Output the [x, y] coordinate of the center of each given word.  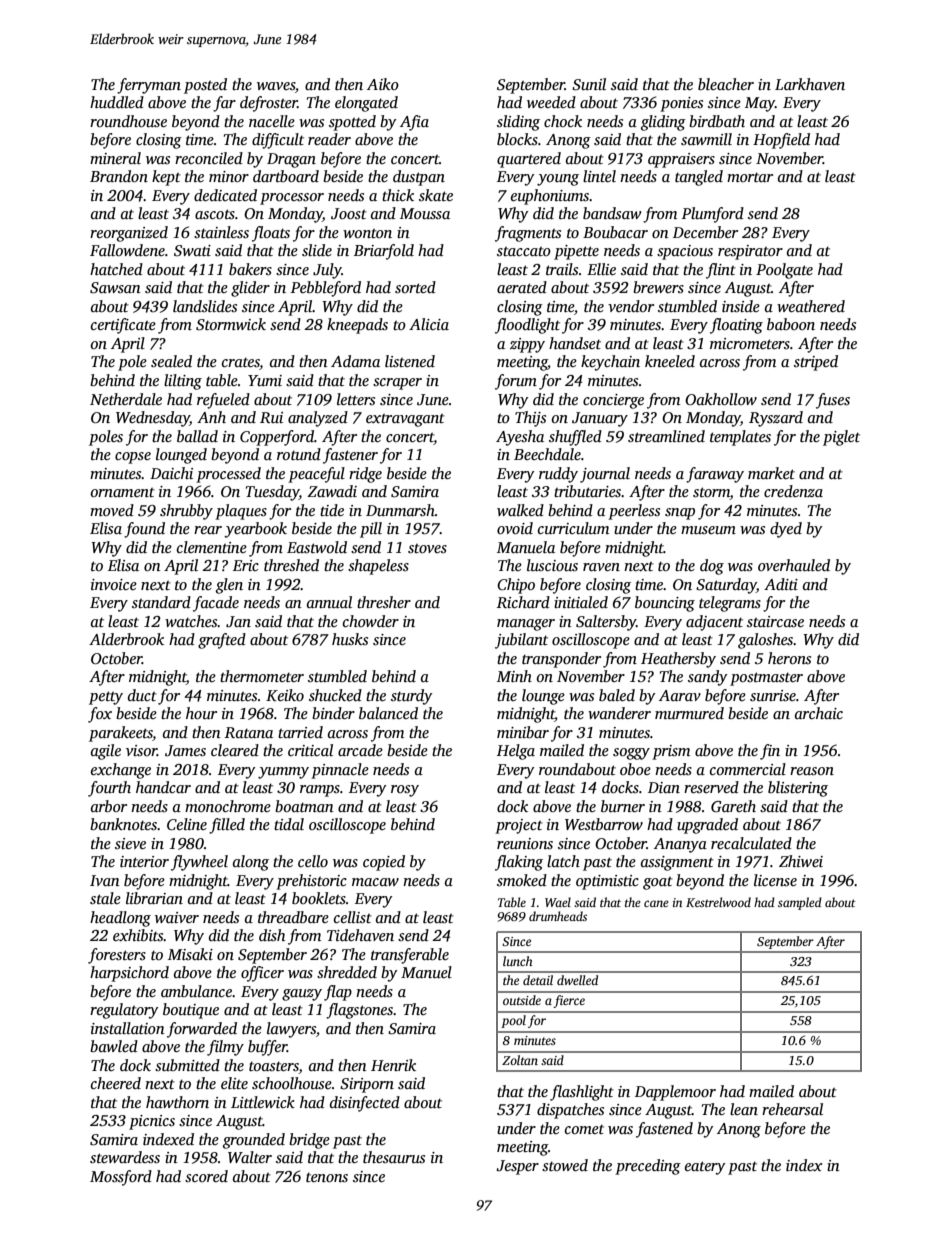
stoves [427, 549]
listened [410, 361]
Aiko [383, 84]
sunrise [773, 696]
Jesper [517, 1167]
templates [740, 438]
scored [206, 1176]
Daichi [171, 473]
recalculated [751, 843]
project [519, 826]
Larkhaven [810, 84]
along [251, 863]
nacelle [272, 121]
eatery [705, 1168]
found [144, 530]
